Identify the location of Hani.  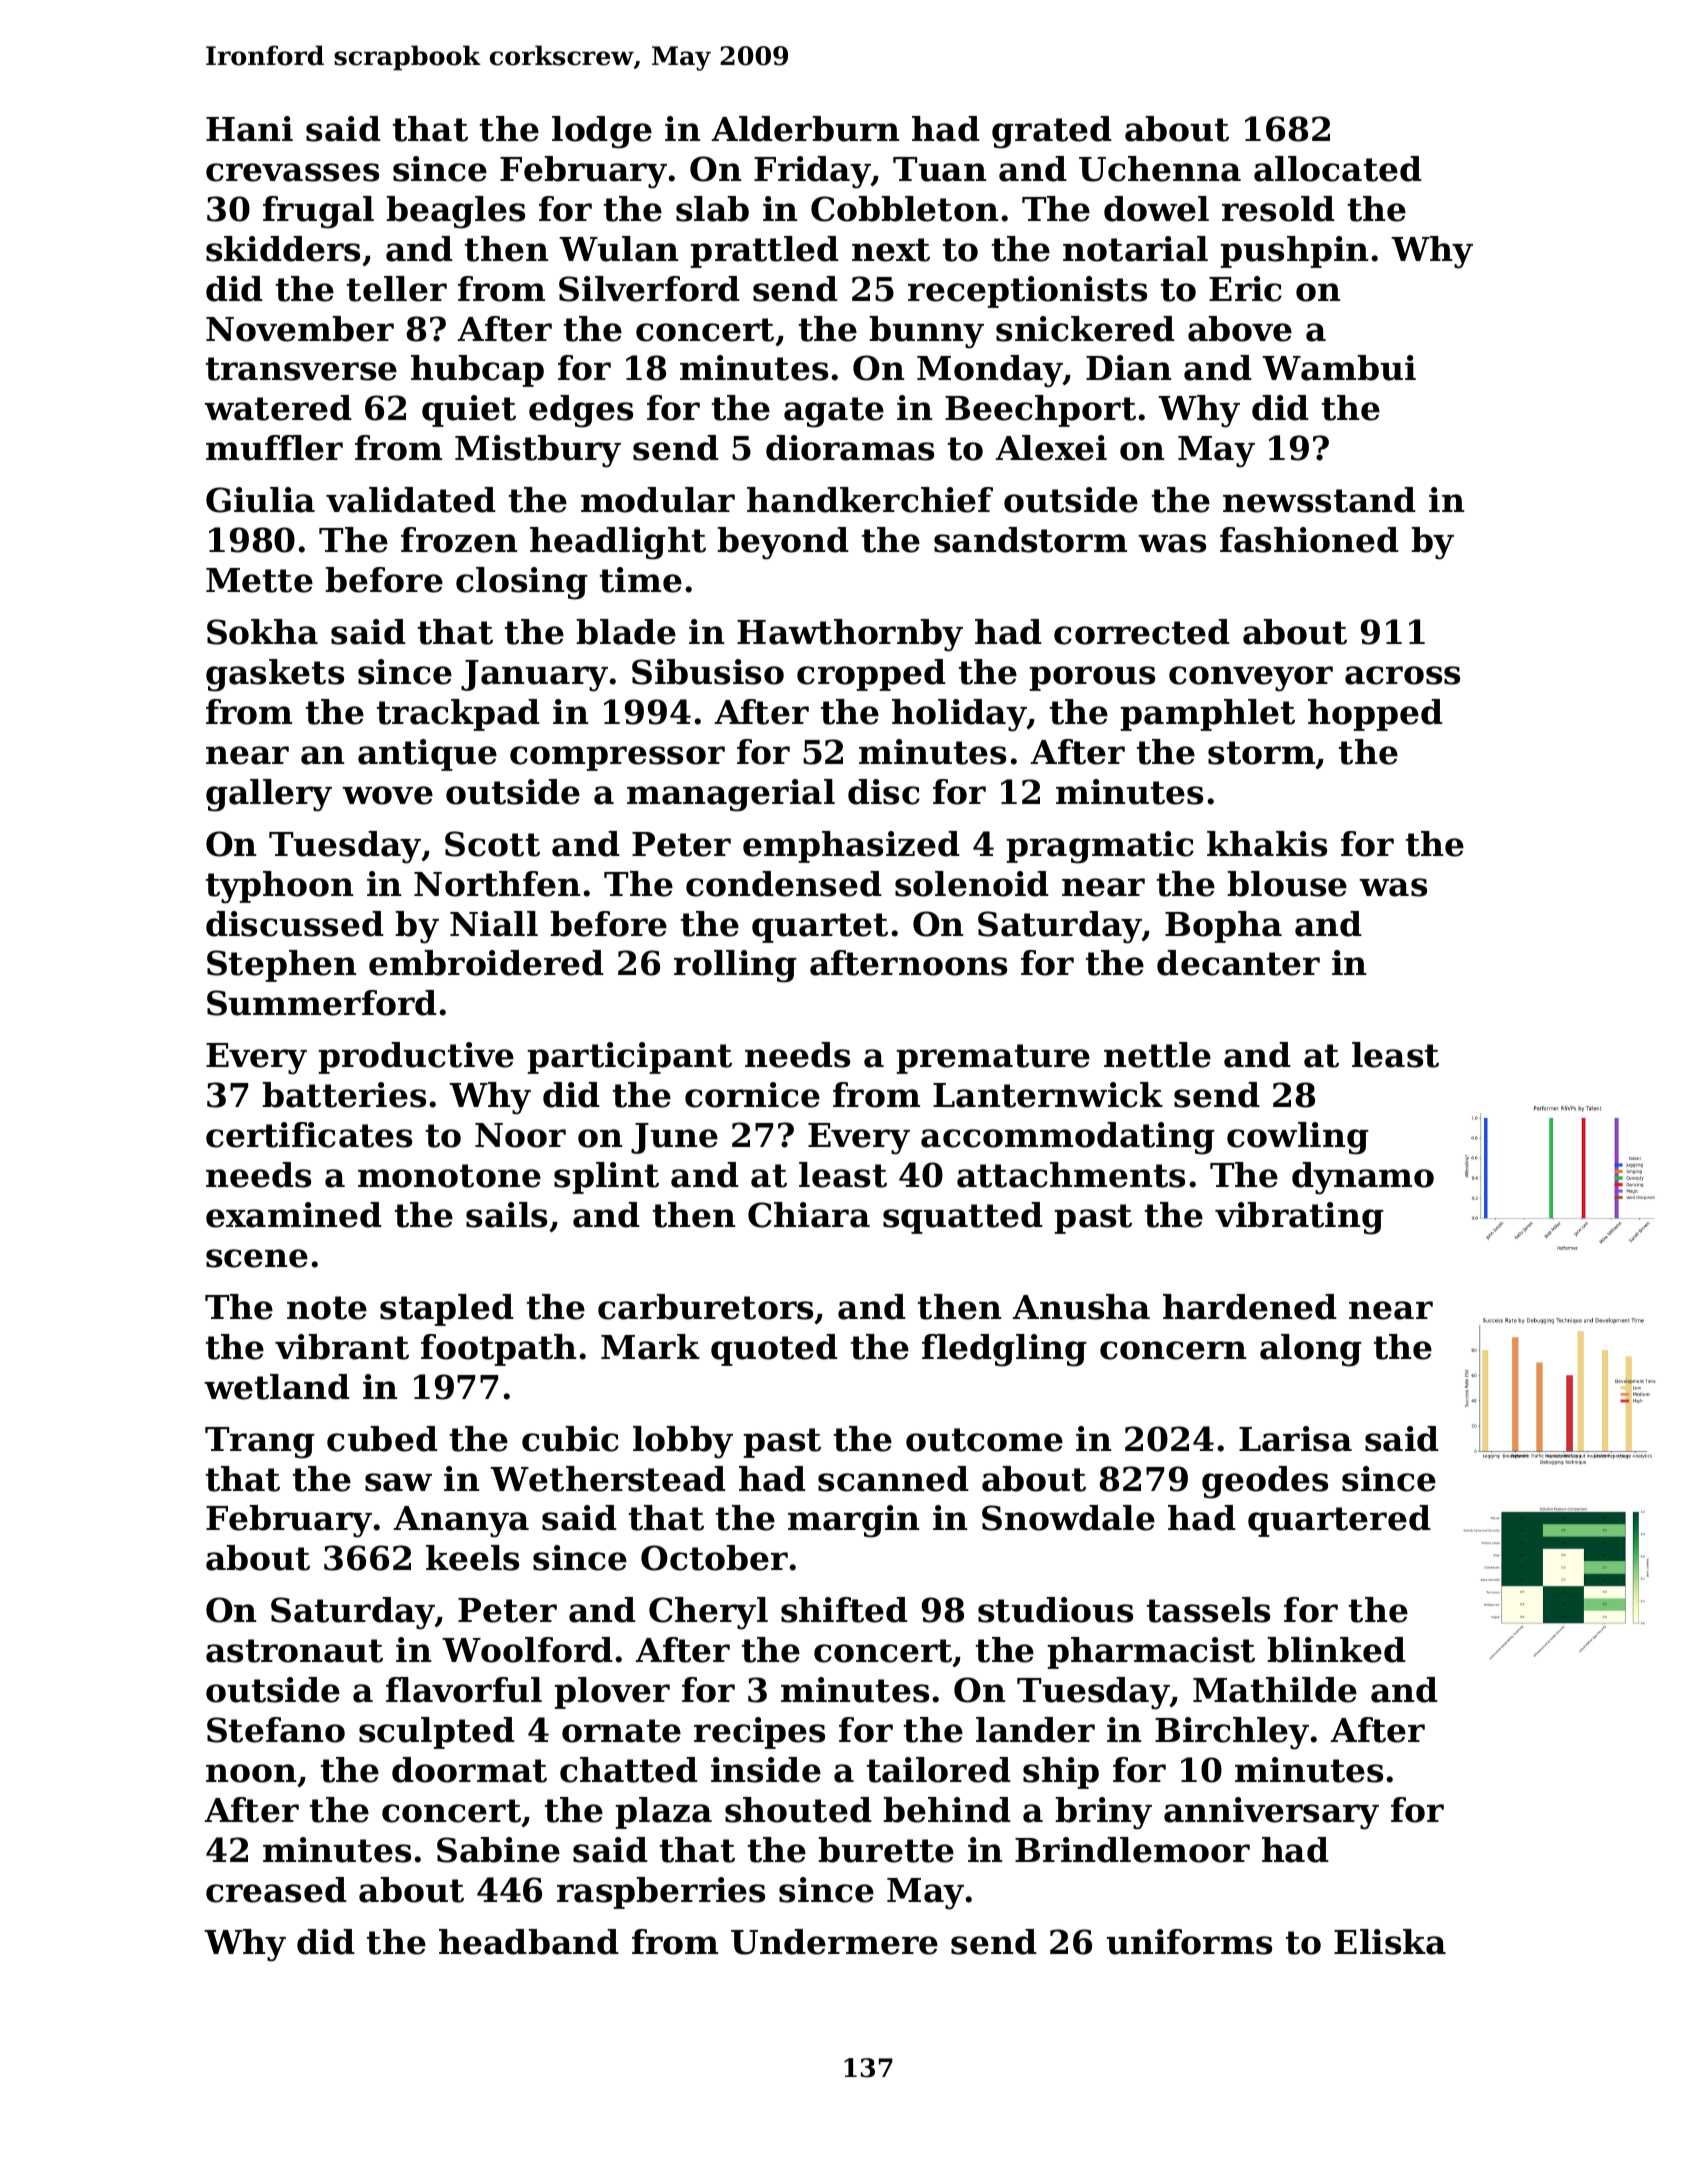
(249, 129).
